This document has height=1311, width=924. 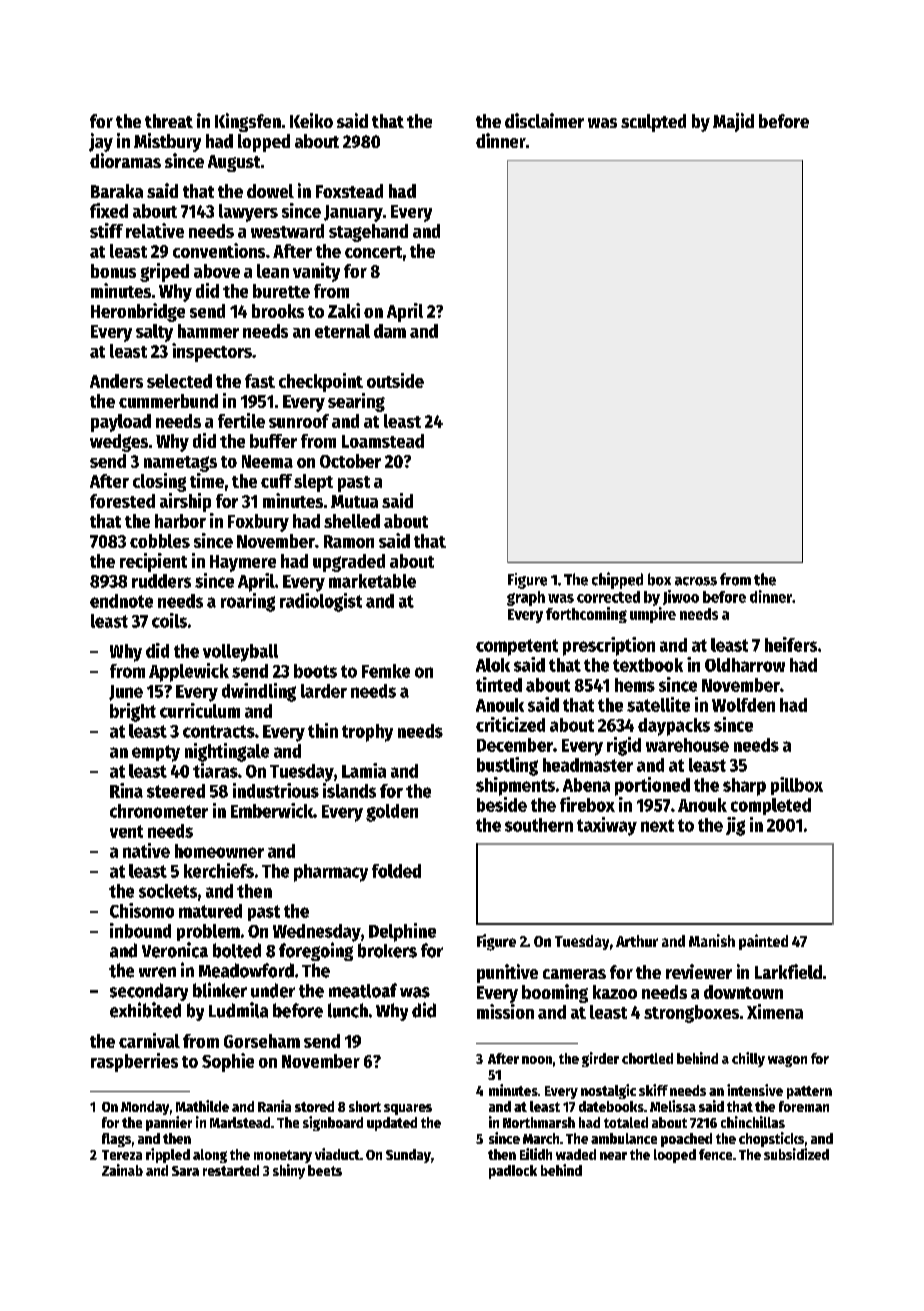 I want to click on disclaimer, so click(x=544, y=120).
